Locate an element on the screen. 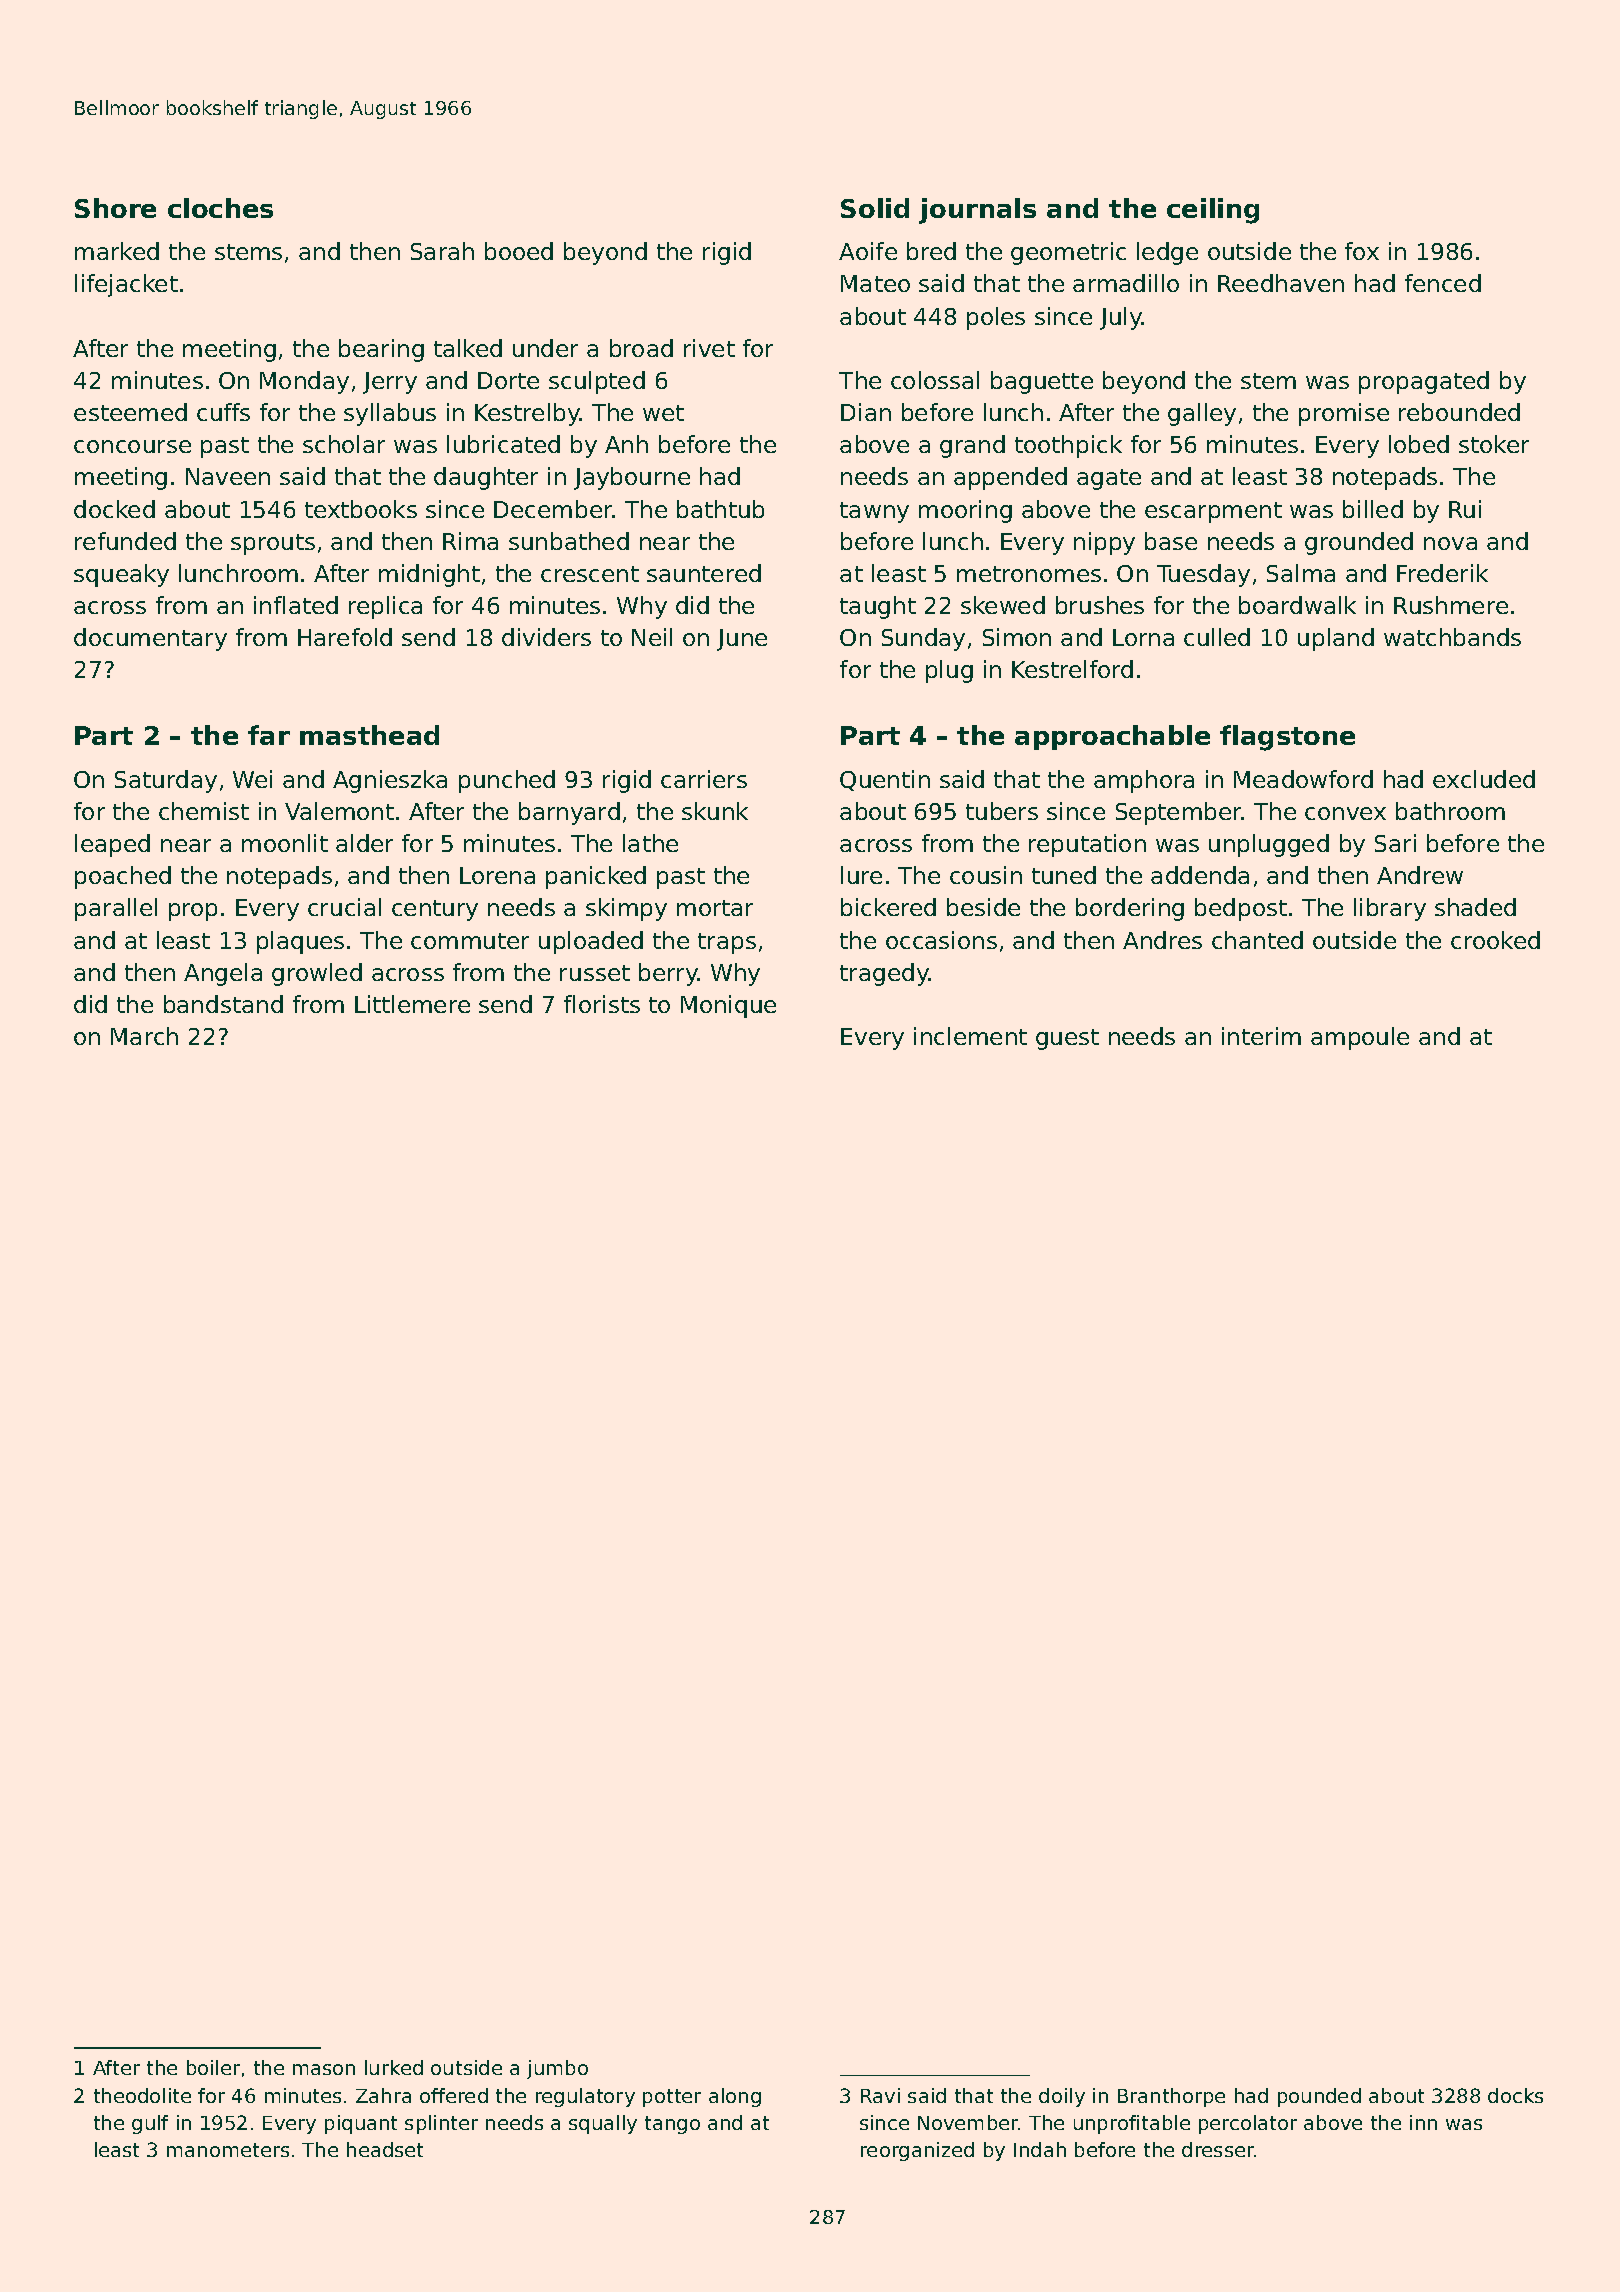 Image resolution: width=1620 pixels, height=2292 pixels. inclement is located at coordinates (970, 1036).
